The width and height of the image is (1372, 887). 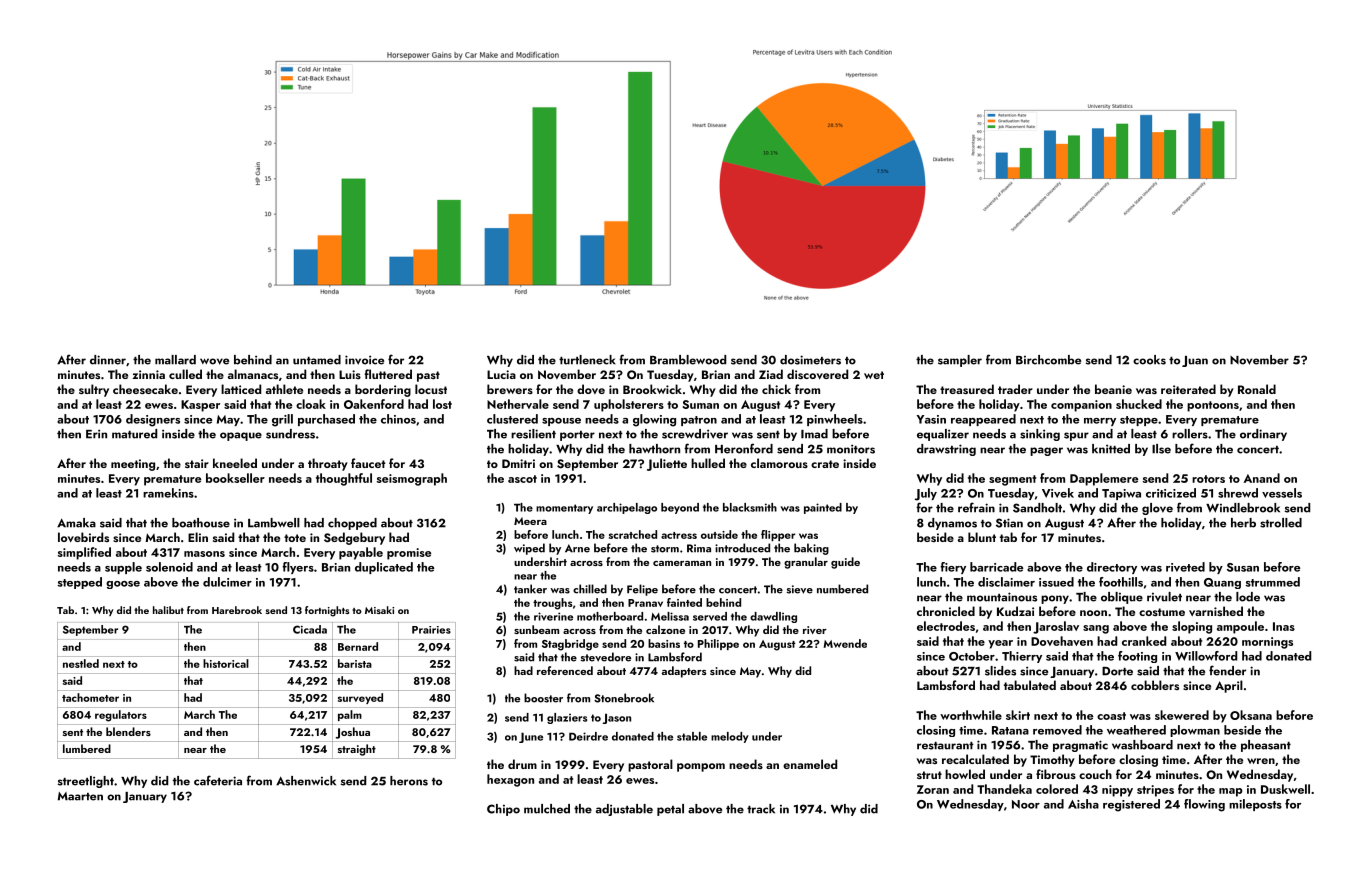 I want to click on Susan, so click(x=1243, y=567).
